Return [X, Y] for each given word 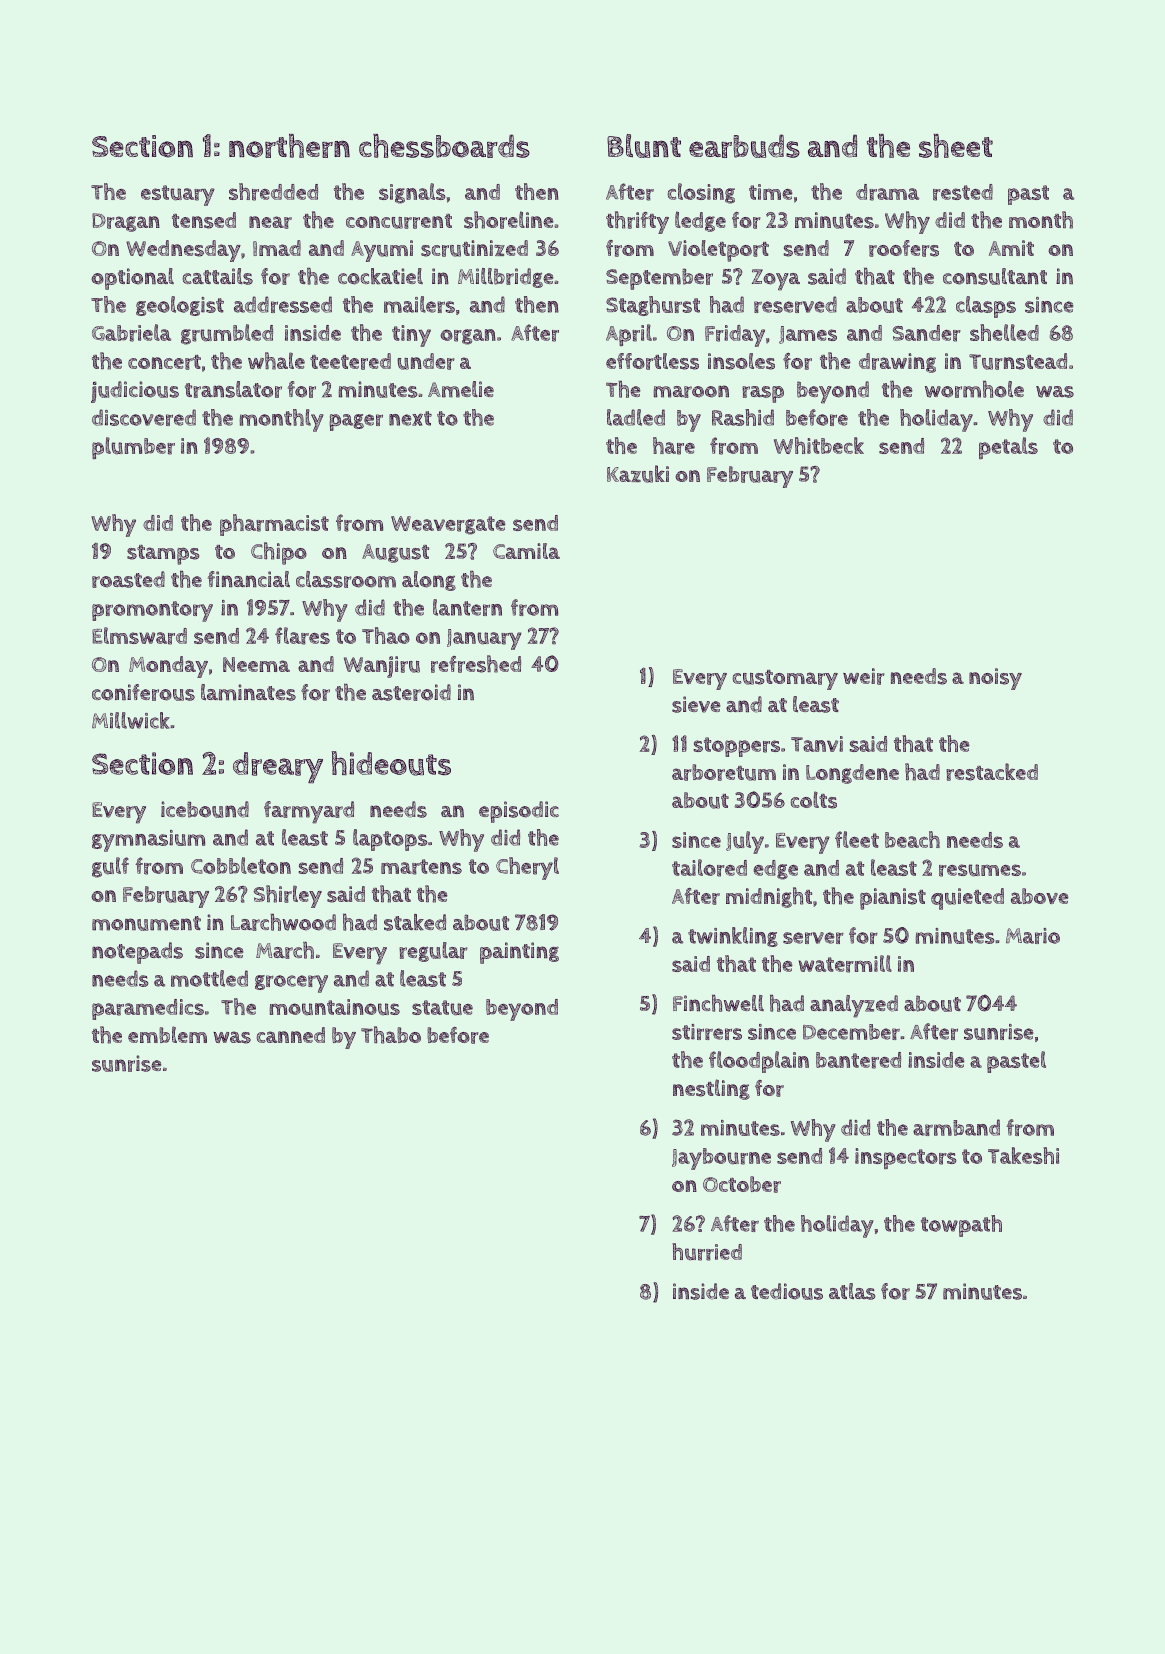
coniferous [143, 692]
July [745, 842]
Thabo [391, 1035]
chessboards [444, 146]
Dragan [126, 222]
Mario [1033, 936]
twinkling [733, 937]
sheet [956, 146]
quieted [967, 899]
